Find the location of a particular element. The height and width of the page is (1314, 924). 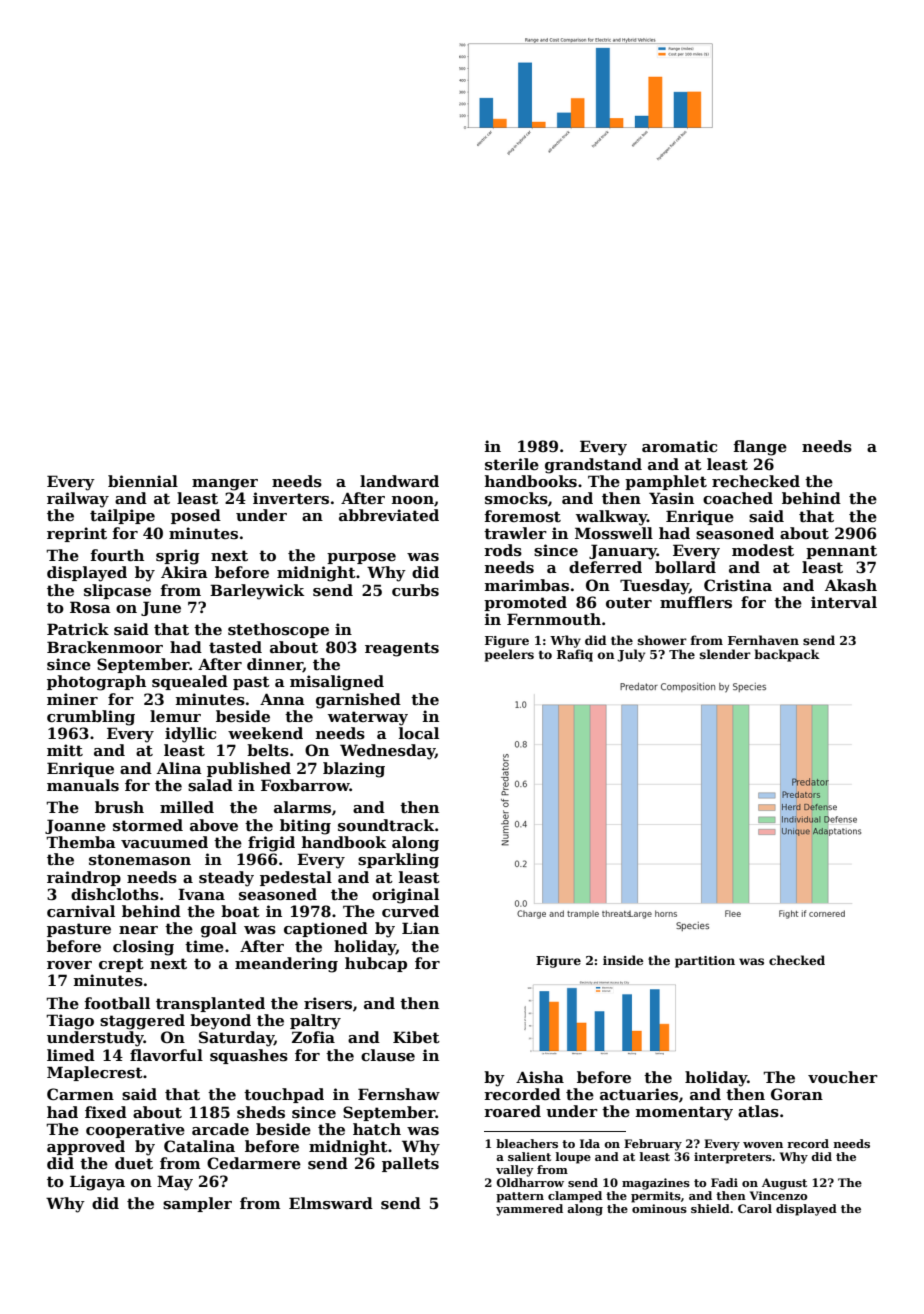

partition is located at coordinates (705, 962).
